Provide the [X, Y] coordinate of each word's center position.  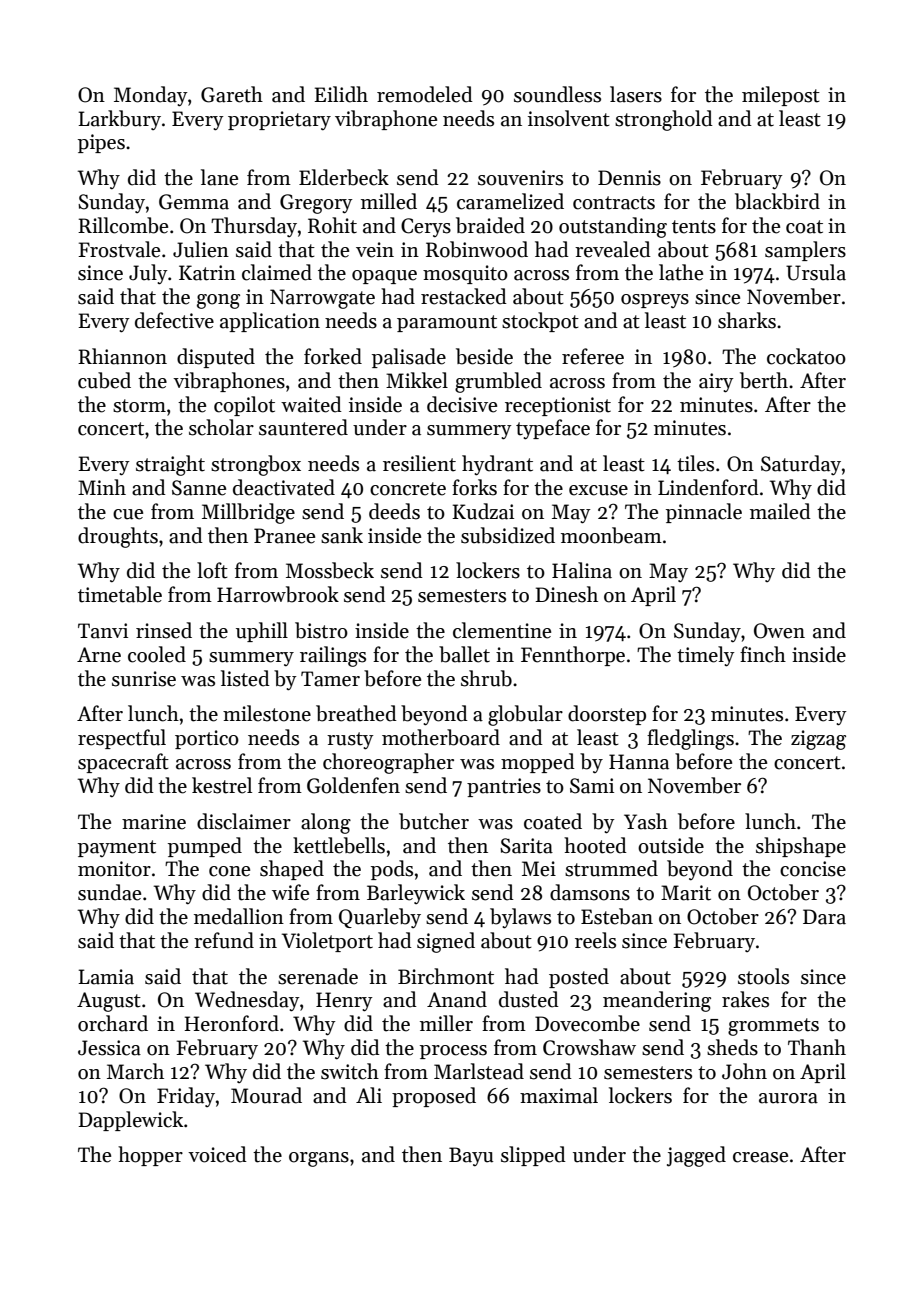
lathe [681, 272]
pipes [101, 143]
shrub [486, 678]
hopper [150, 1156]
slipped [533, 1156]
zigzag [818, 740]
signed [446, 942]
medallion [239, 916]
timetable [120, 594]
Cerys [426, 227]
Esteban [617, 916]
